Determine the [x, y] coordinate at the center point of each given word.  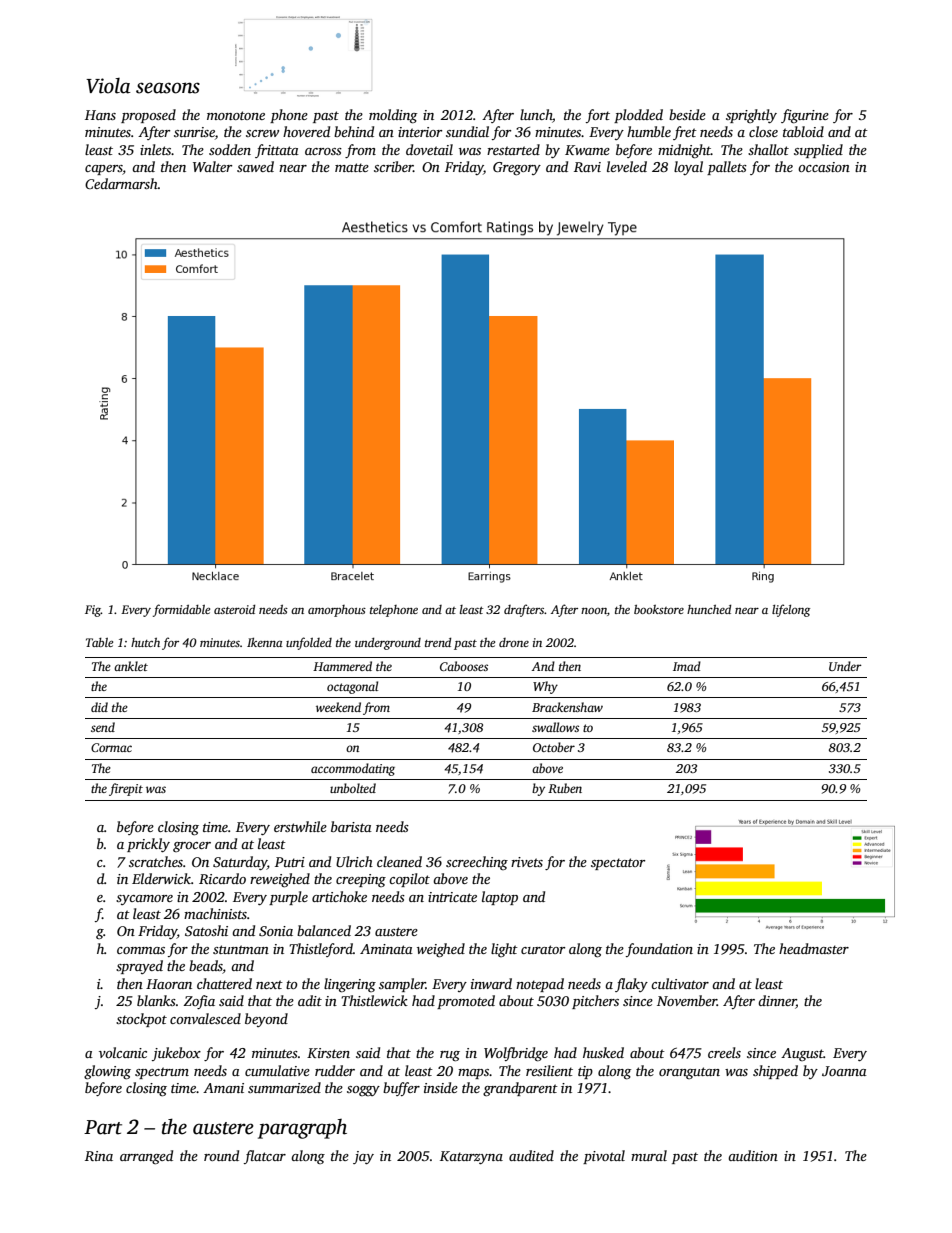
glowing [107, 1072]
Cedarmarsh [121, 183]
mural [649, 1155]
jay [363, 1157]
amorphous [337, 611]
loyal [688, 168]
